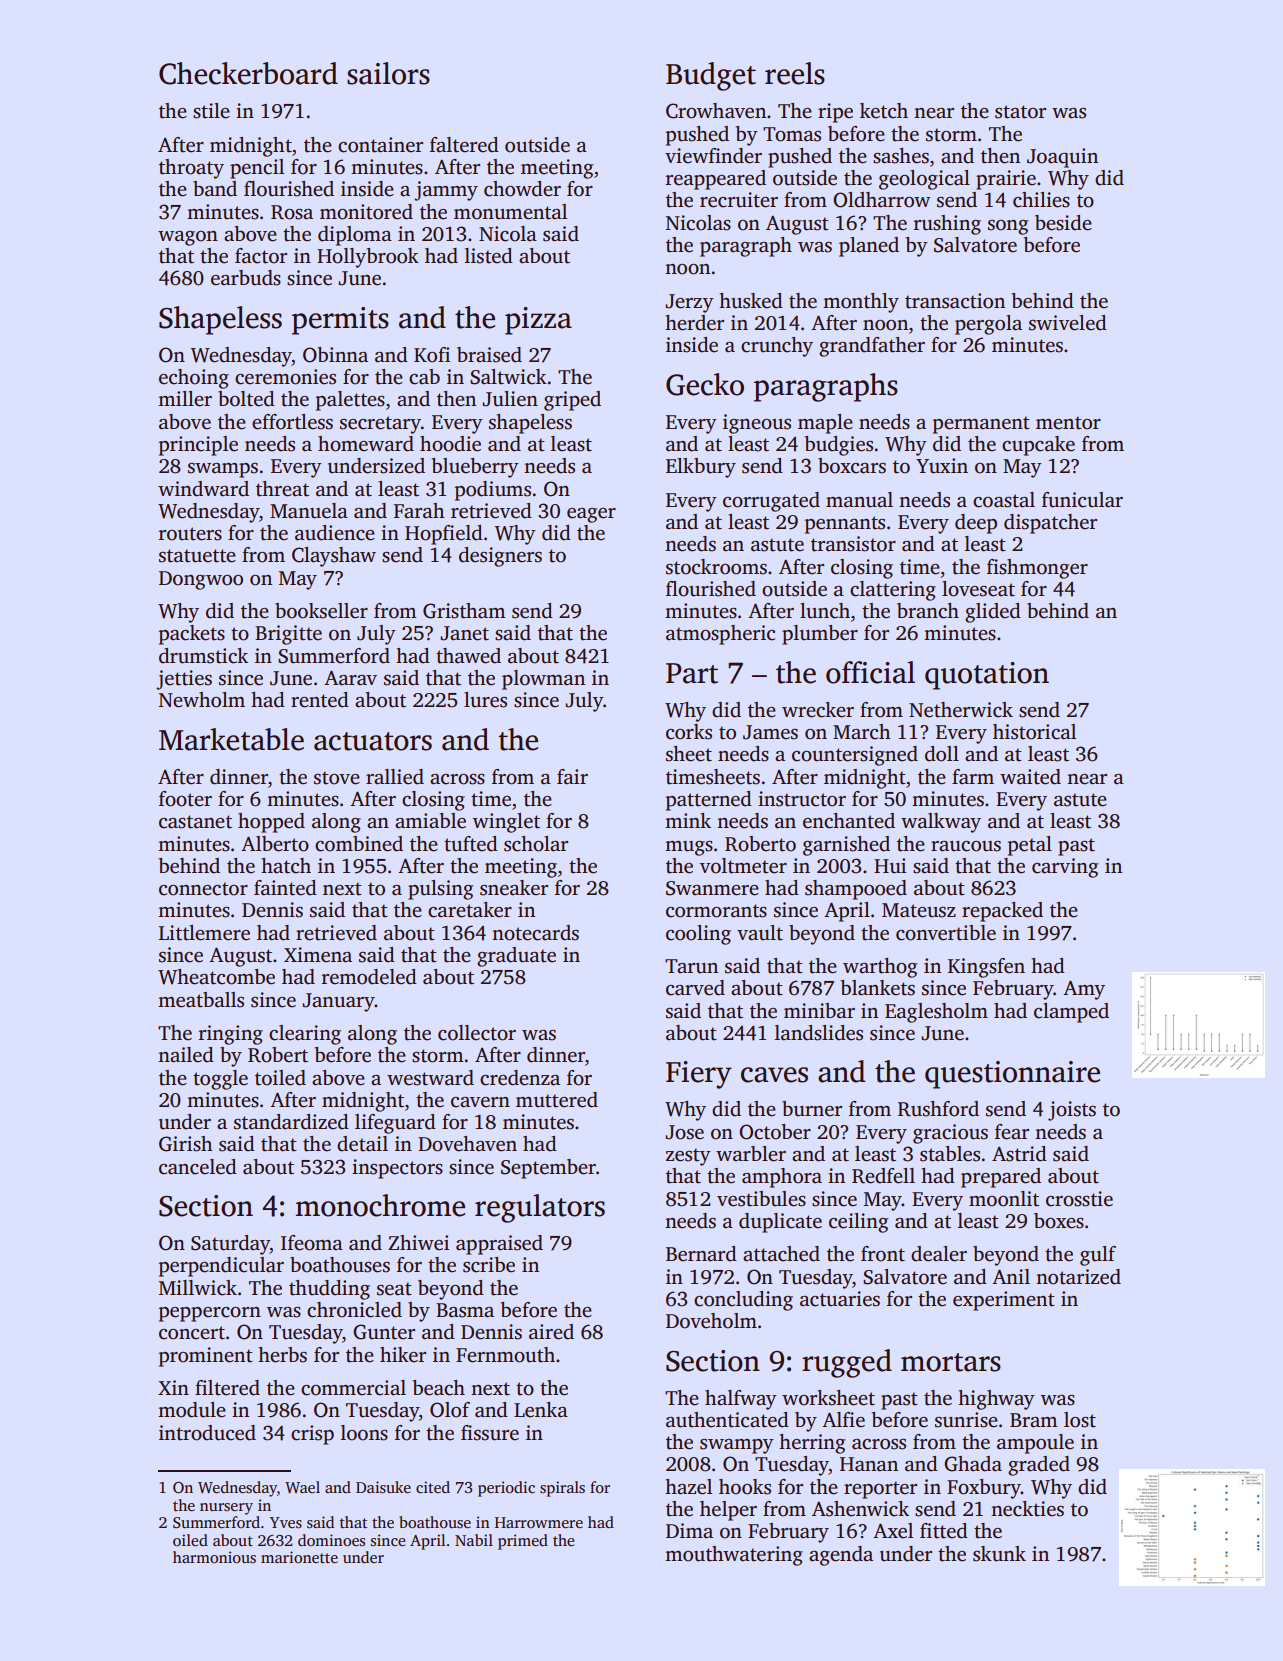 The height and width of the document is (1661, 1283). Describe the element at coordinates (884, 111) in the document. I see `ketch` at that location.
